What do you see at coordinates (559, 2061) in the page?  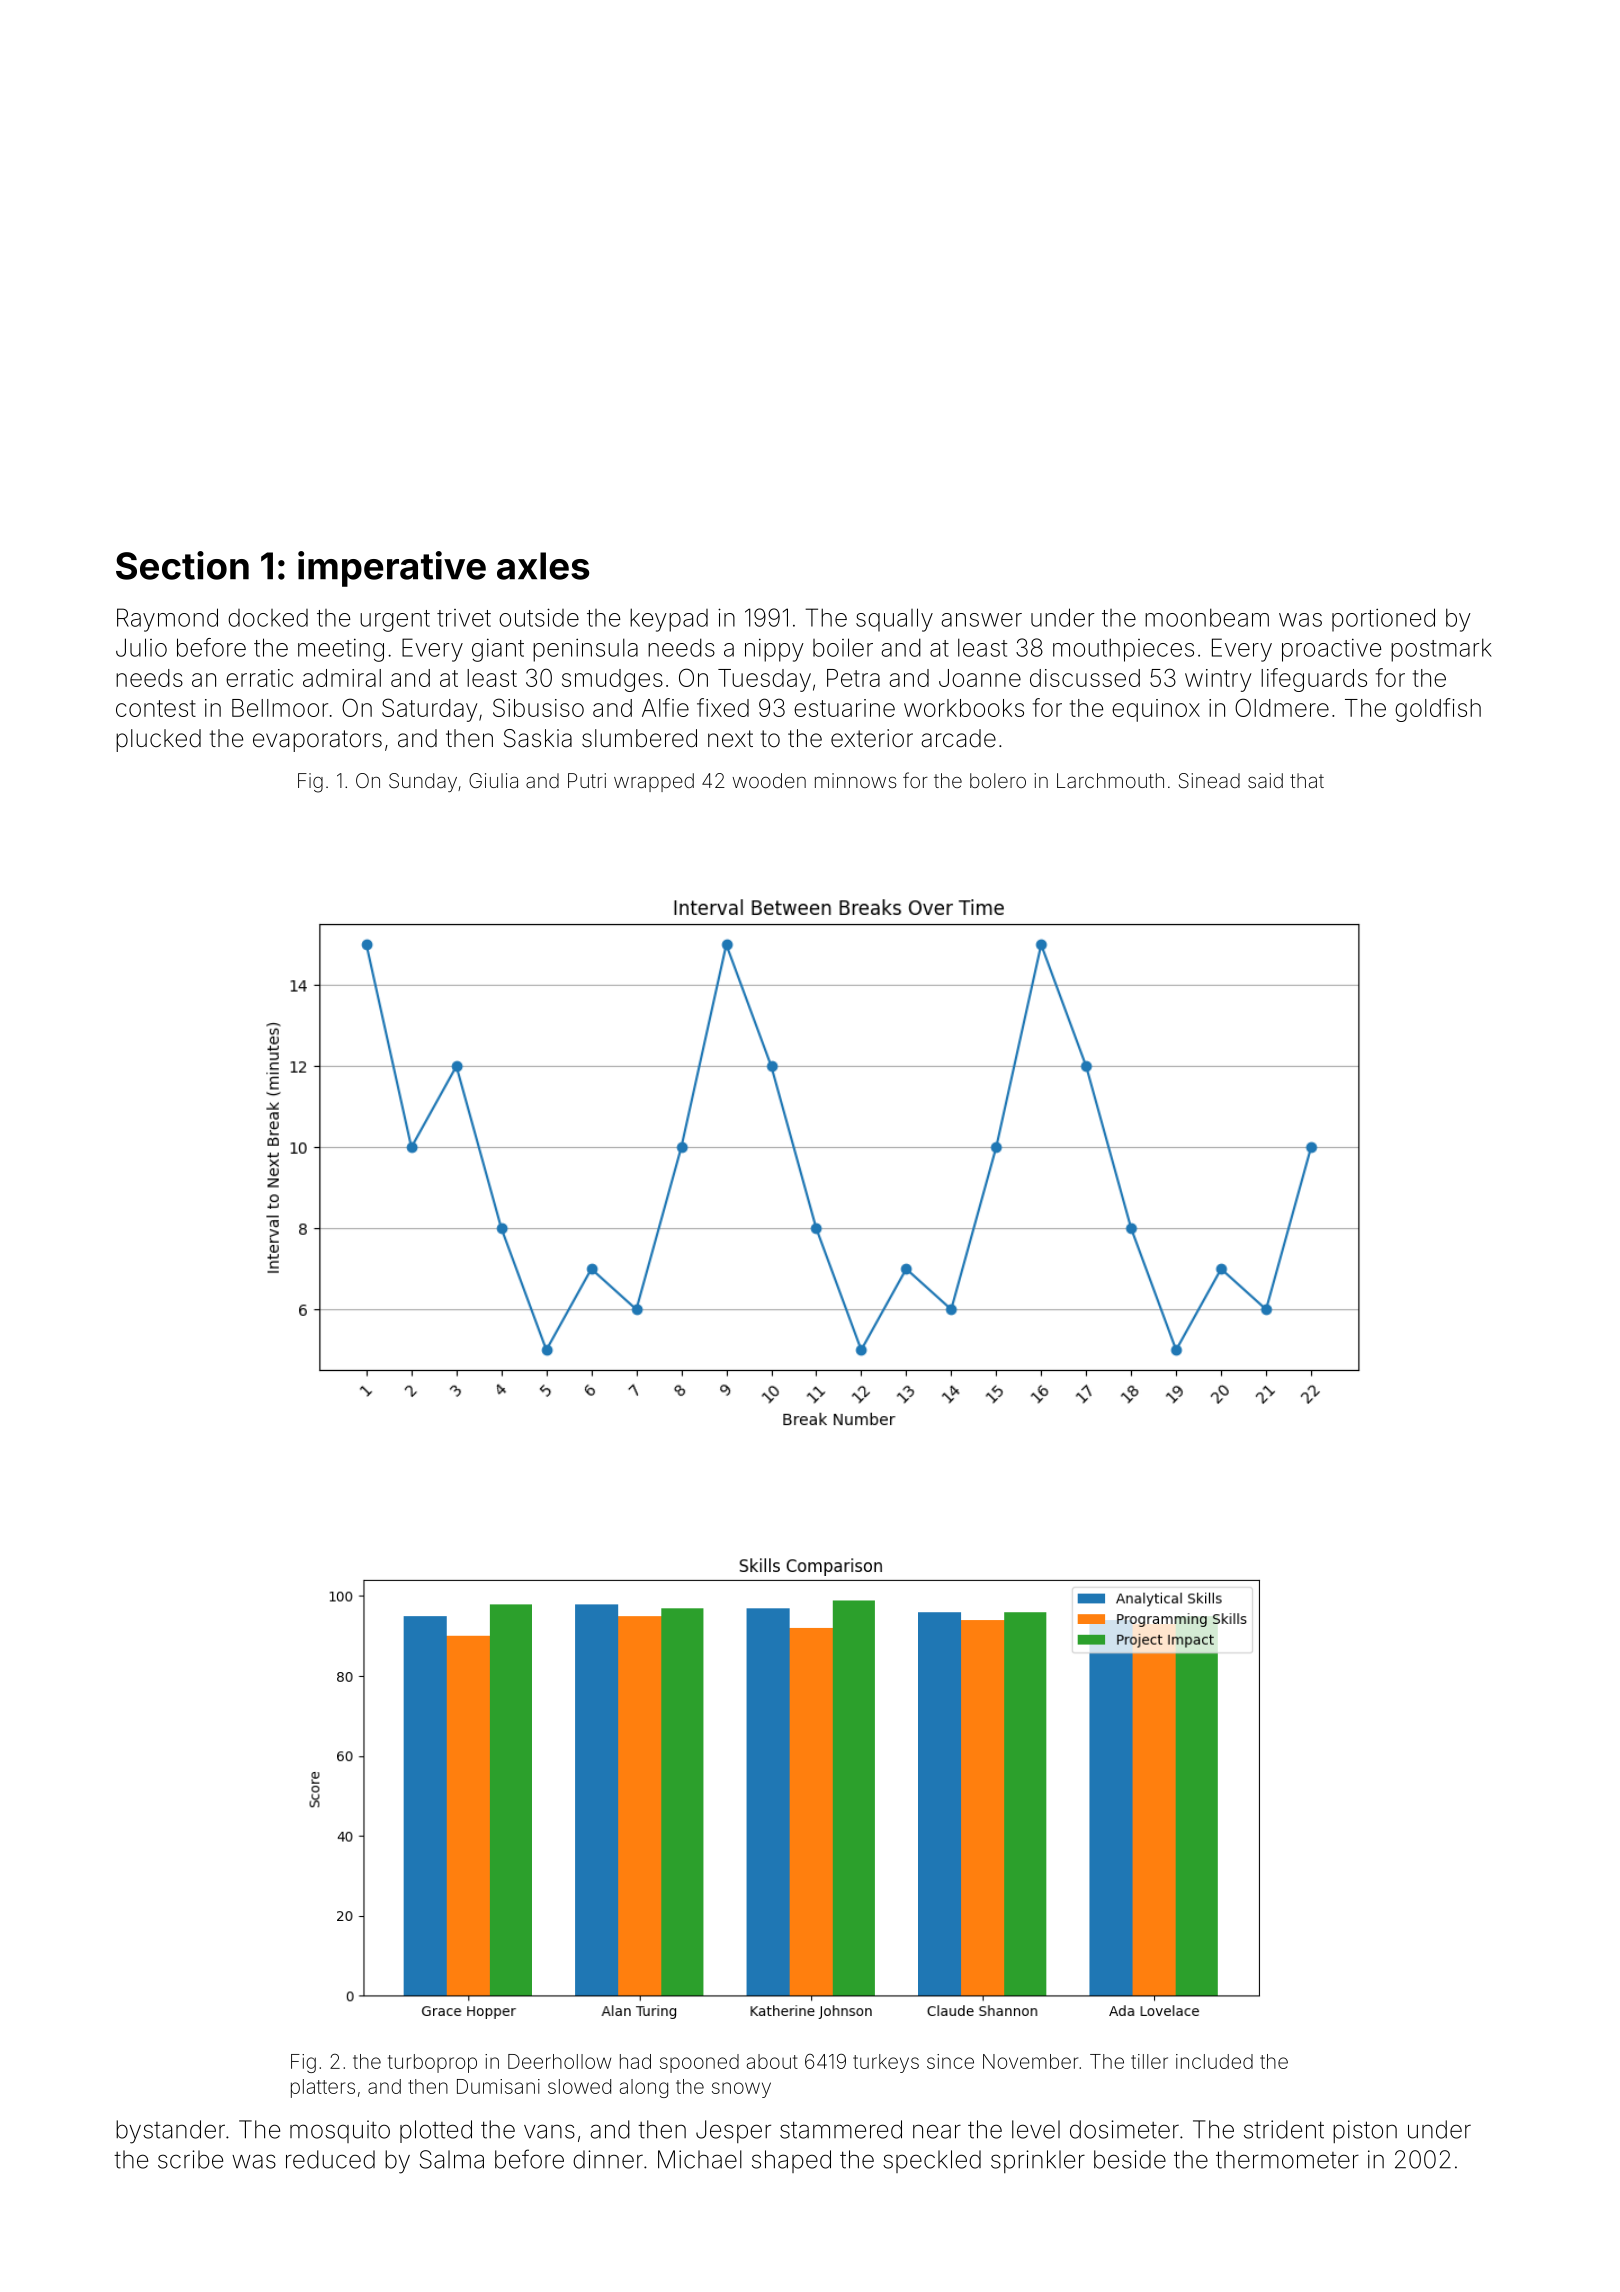 I see `Deerhollow` at bounding box center [559, 2061].
